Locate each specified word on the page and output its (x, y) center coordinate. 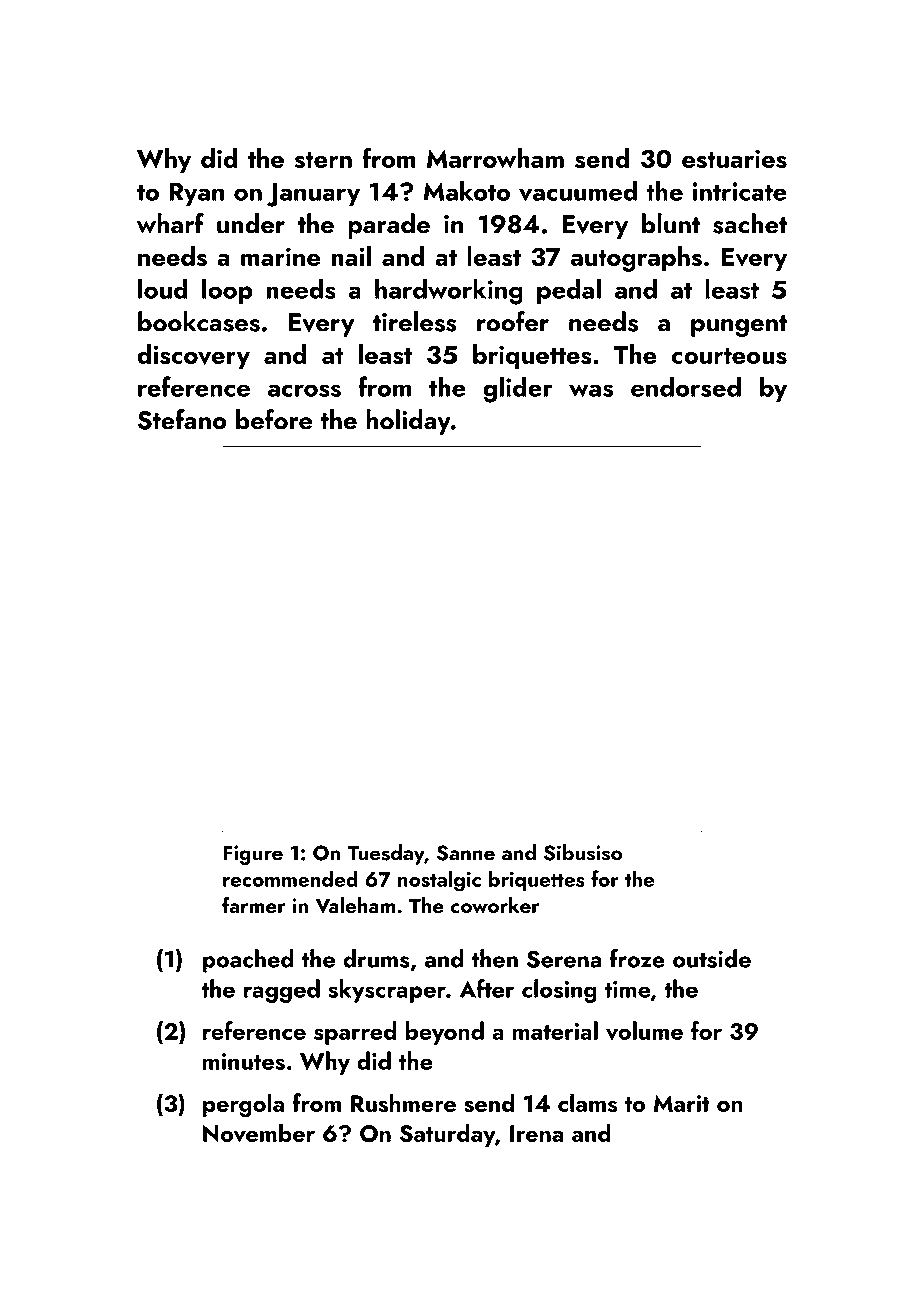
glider (518, 389)
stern (323, 160)
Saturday (447, 1135)
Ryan (196, 194)
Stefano (182, 419)
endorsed (686, 386)
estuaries (734, 159)
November (259, 1133)
